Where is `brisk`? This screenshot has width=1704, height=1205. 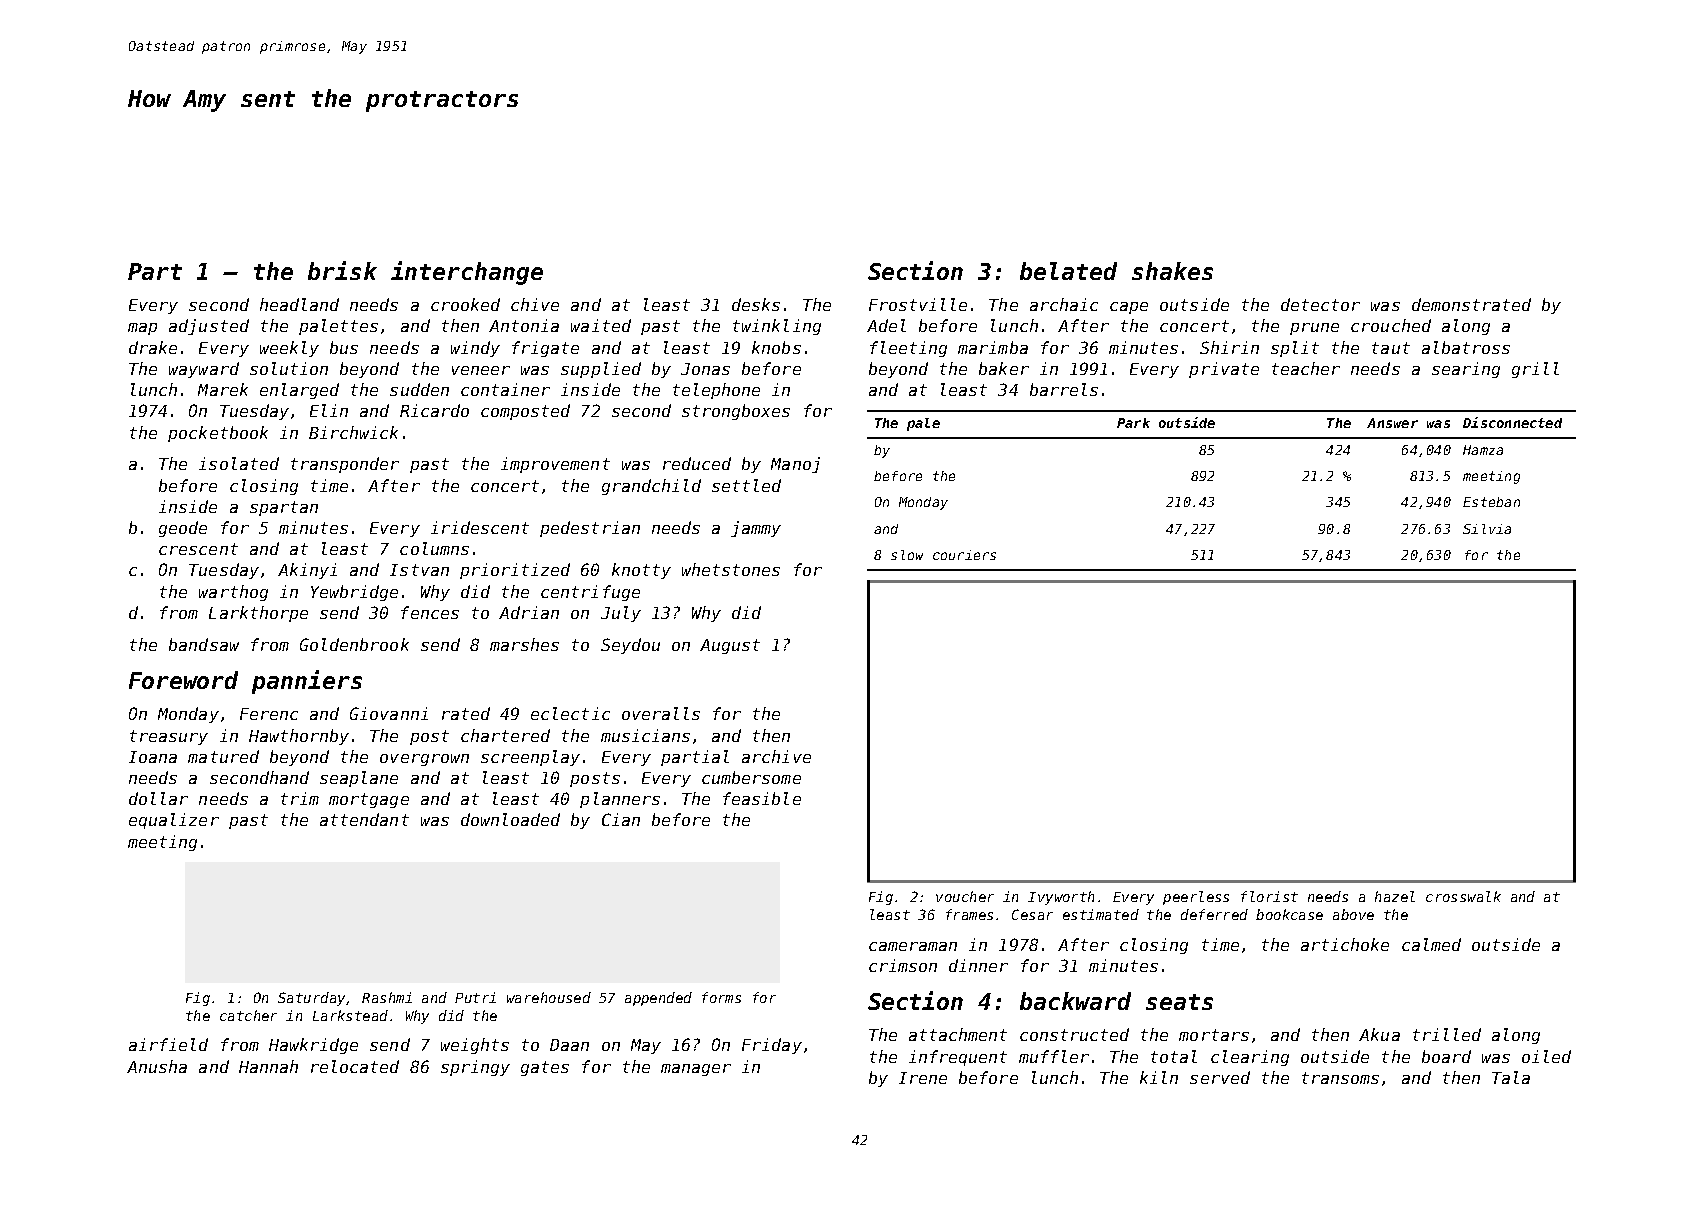 brisk is located at coordinates (342, 270).
